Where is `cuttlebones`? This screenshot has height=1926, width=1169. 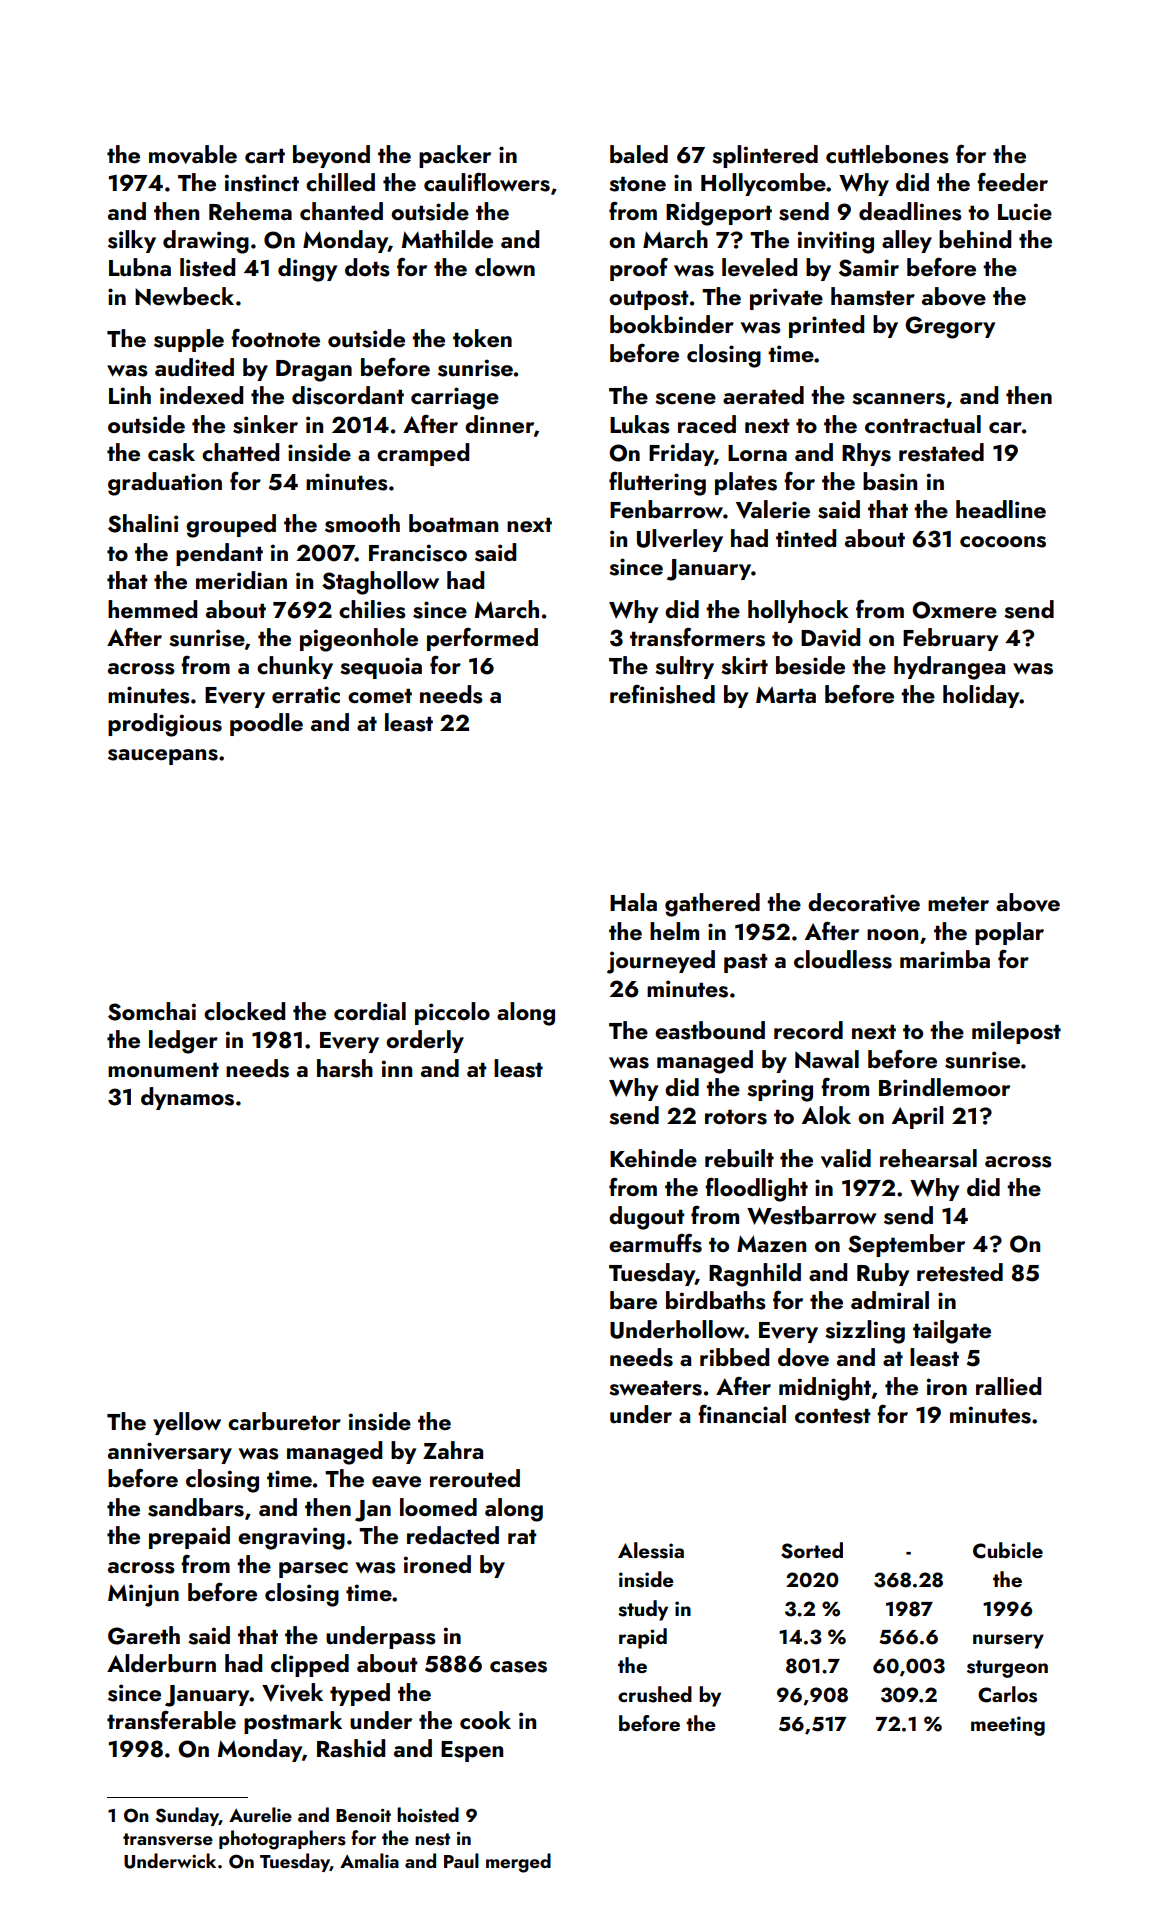 cuttlebones is located at coordinates (887, 154).
